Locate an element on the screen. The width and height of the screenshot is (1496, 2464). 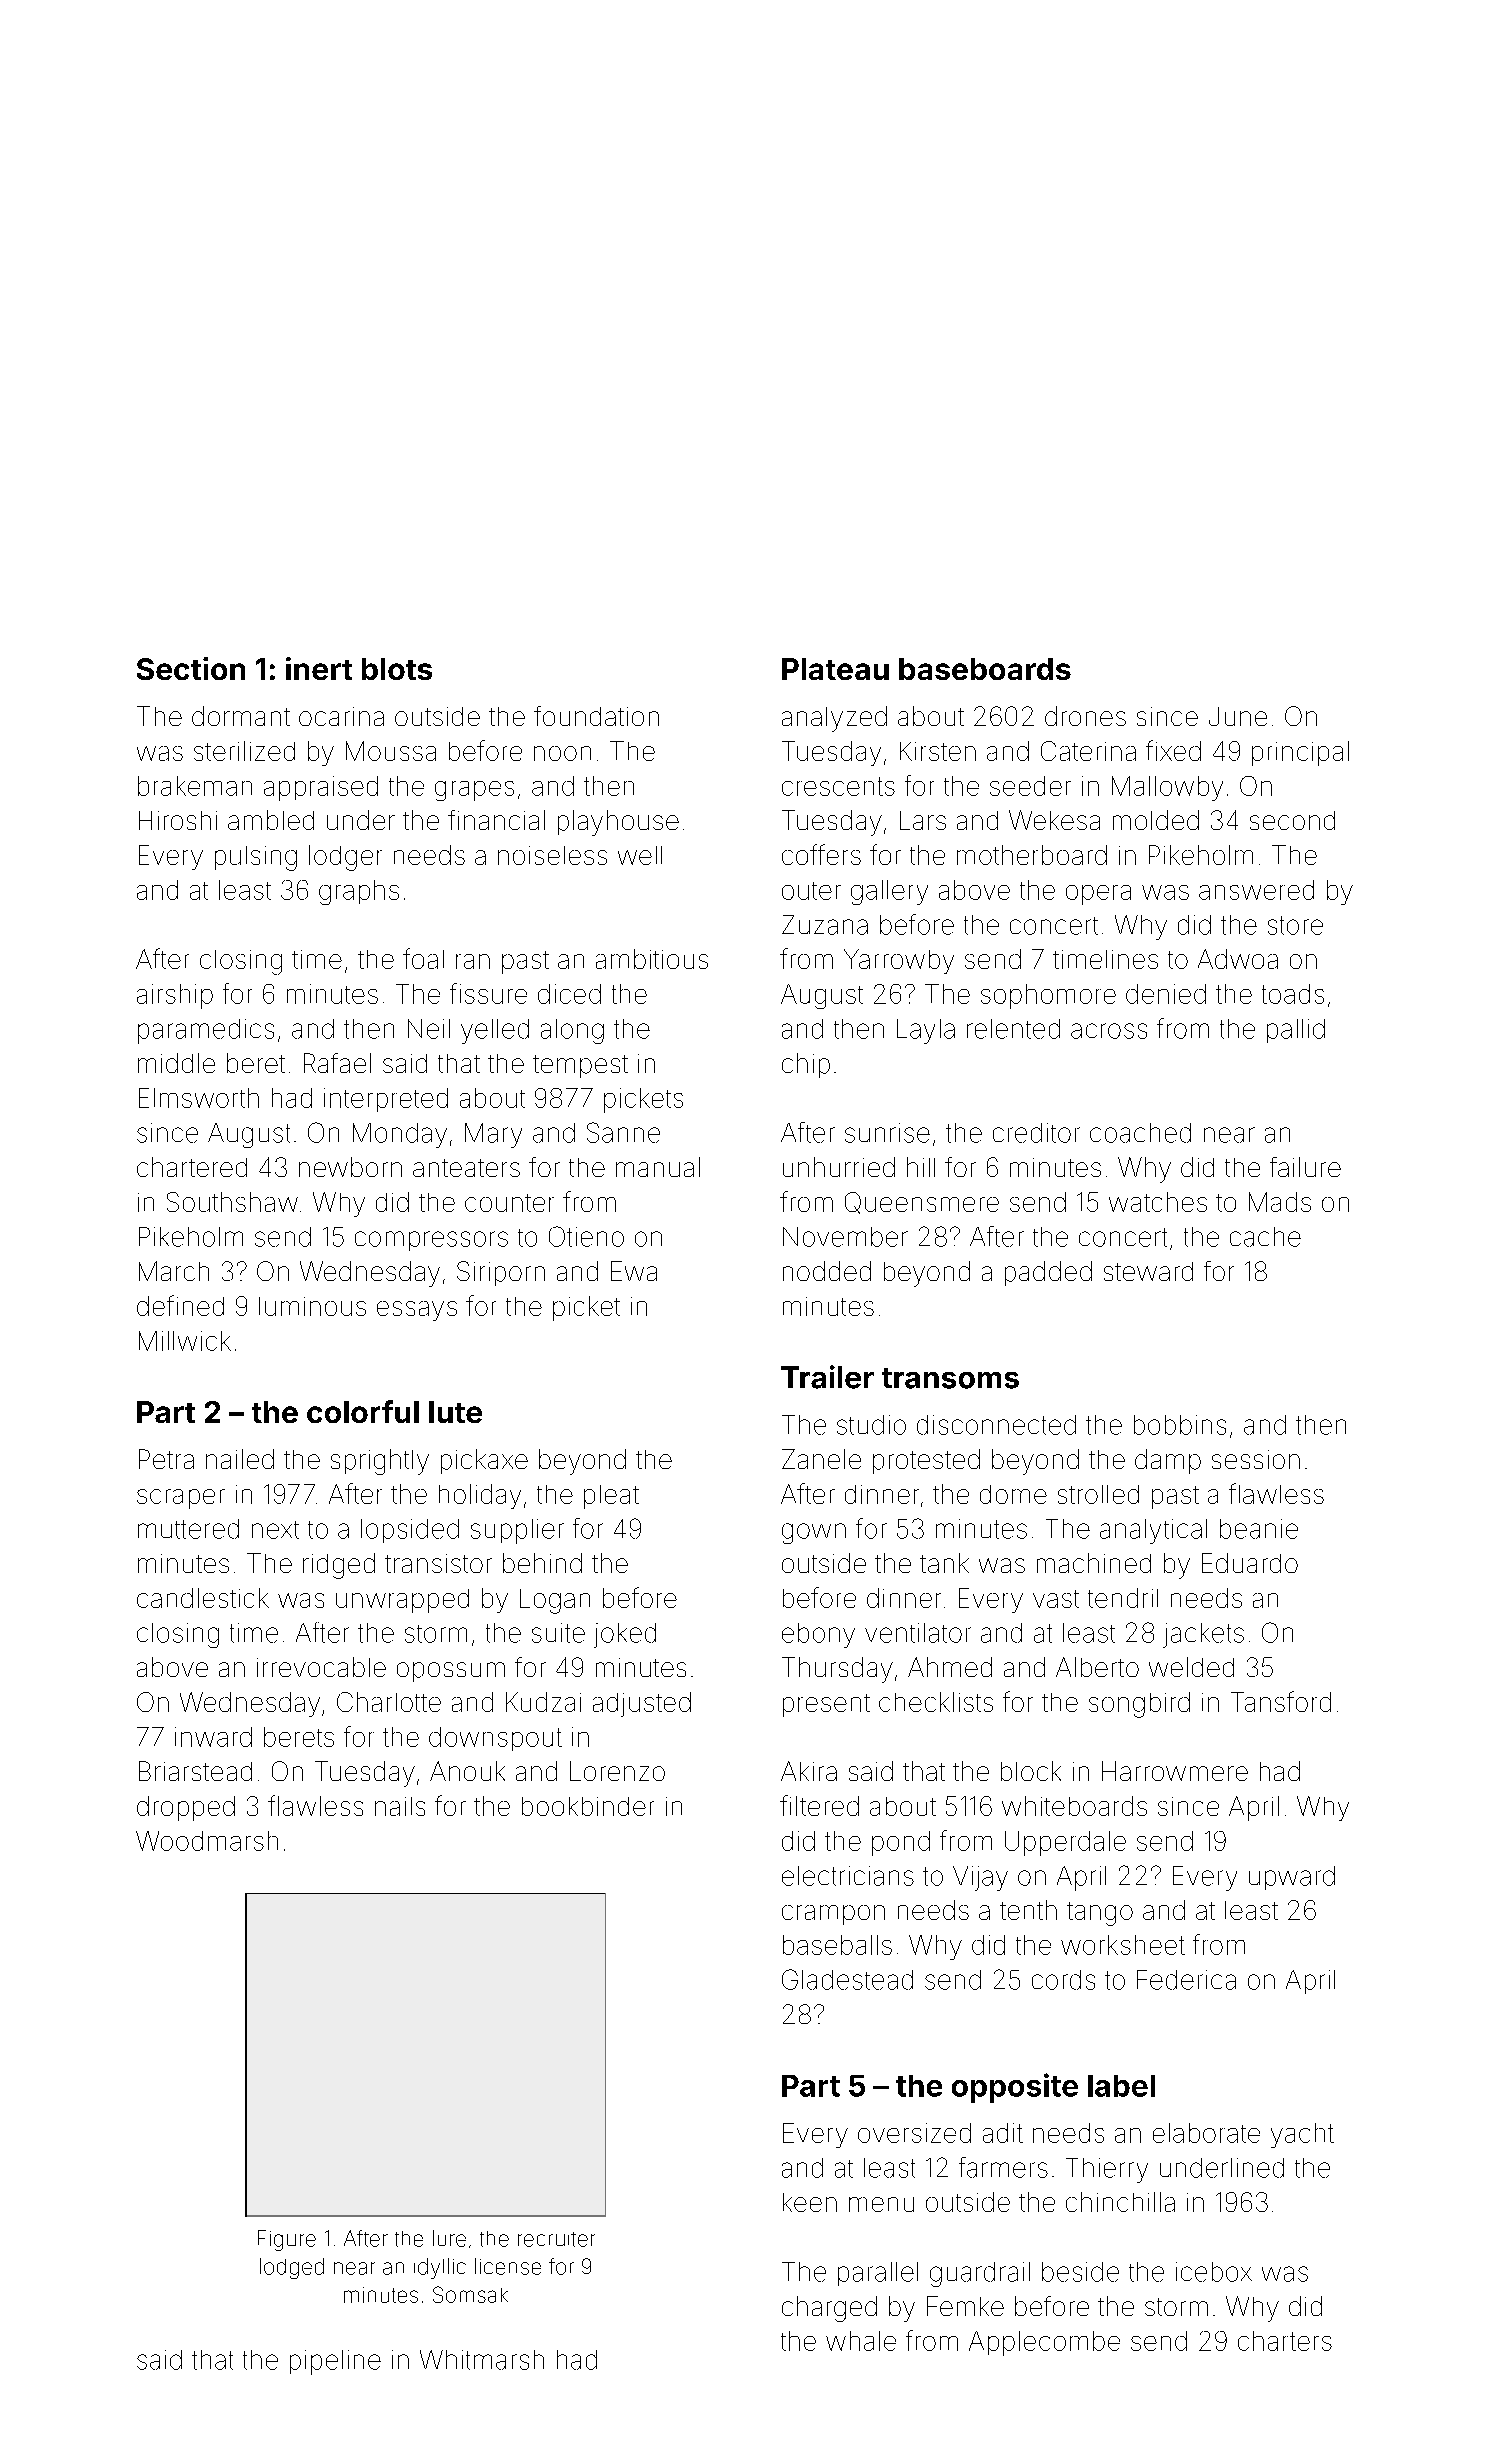
session is located at coordinates (1256, 1459).
